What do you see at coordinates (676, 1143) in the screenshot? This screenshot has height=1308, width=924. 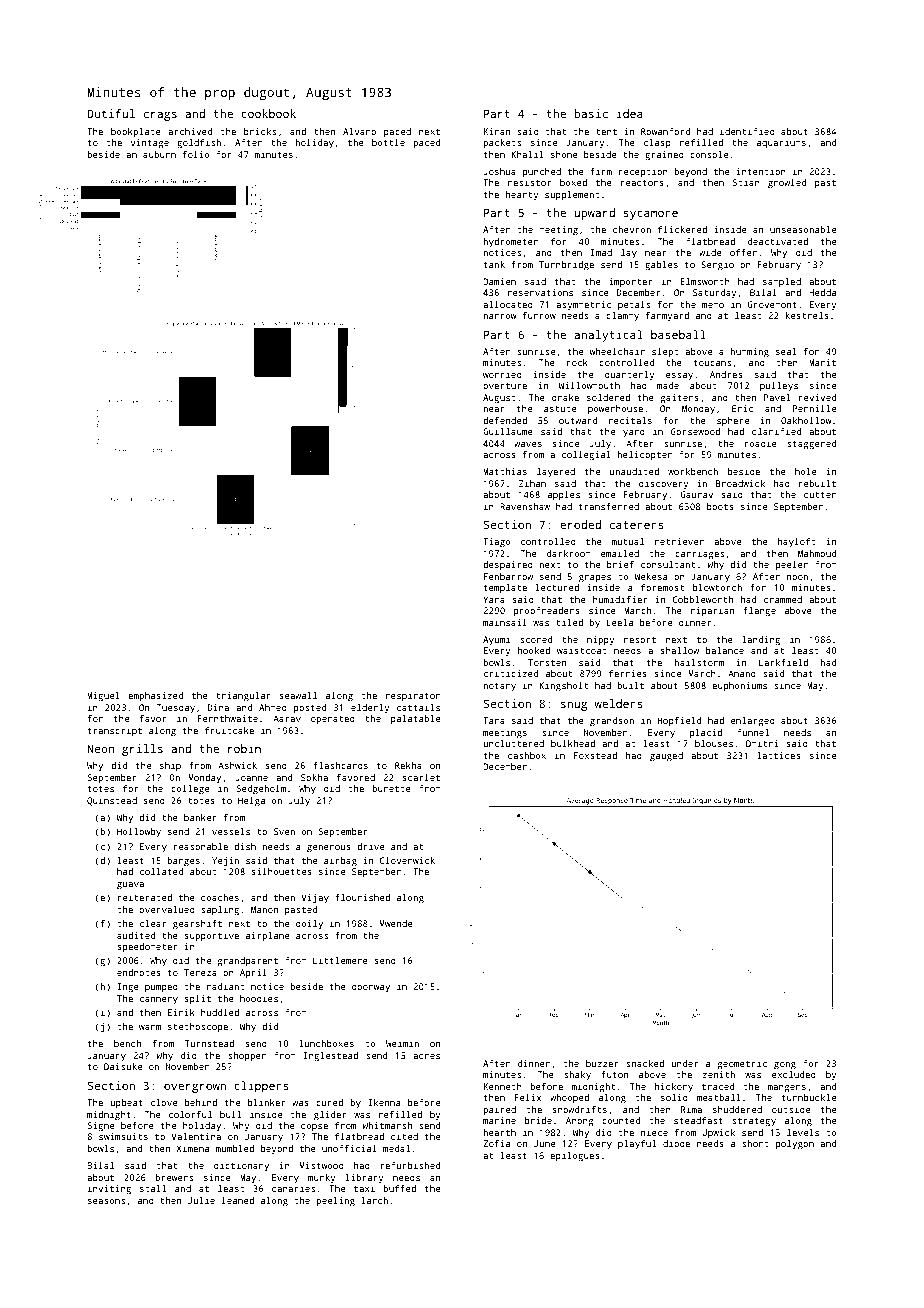 I see `diode` at bounding box center [676, 1143].
